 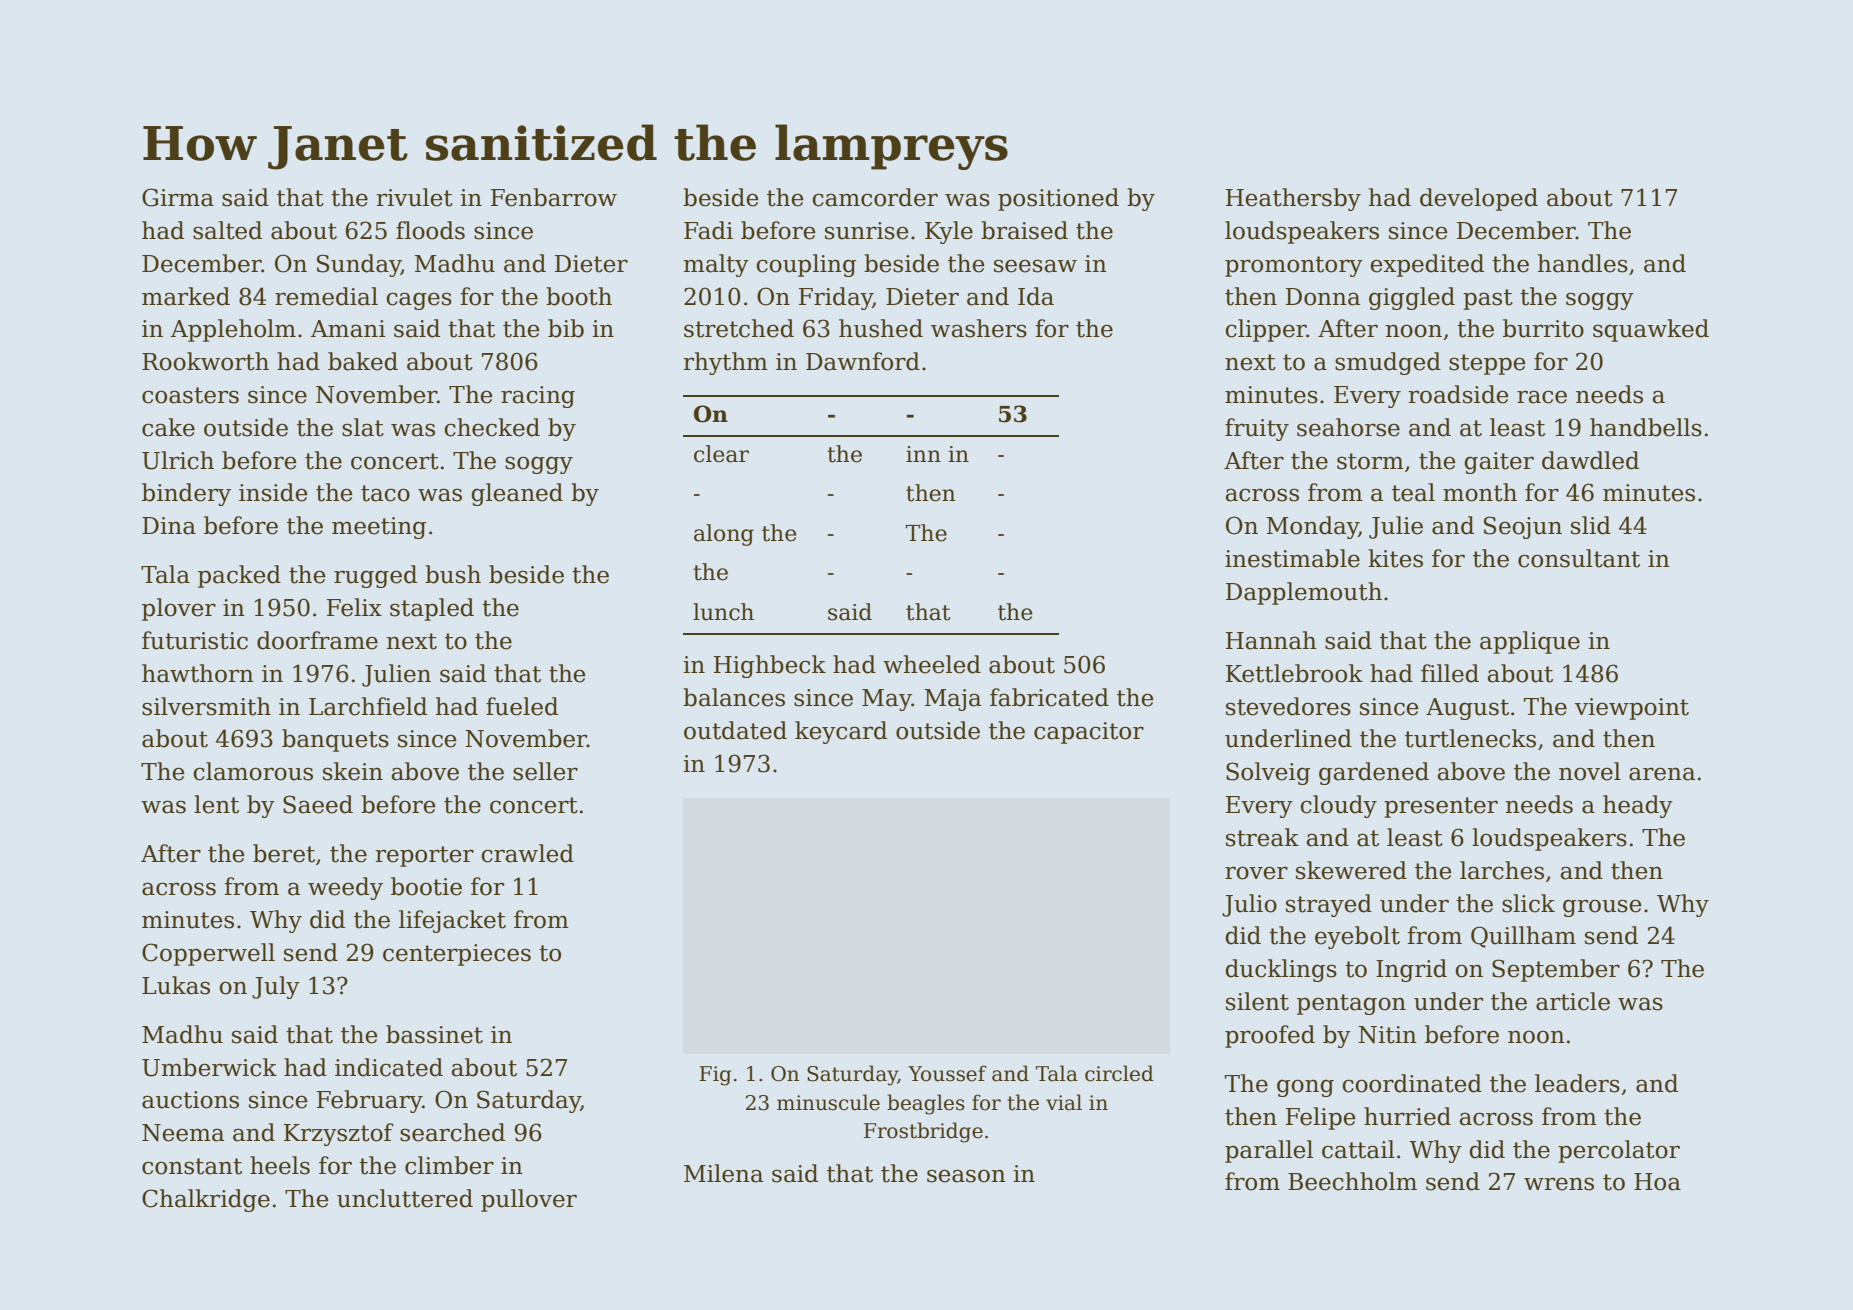 What do you see at coordinates (363, 361) in the screenshot?
I see `baked` at bounding box center [363, 361].
